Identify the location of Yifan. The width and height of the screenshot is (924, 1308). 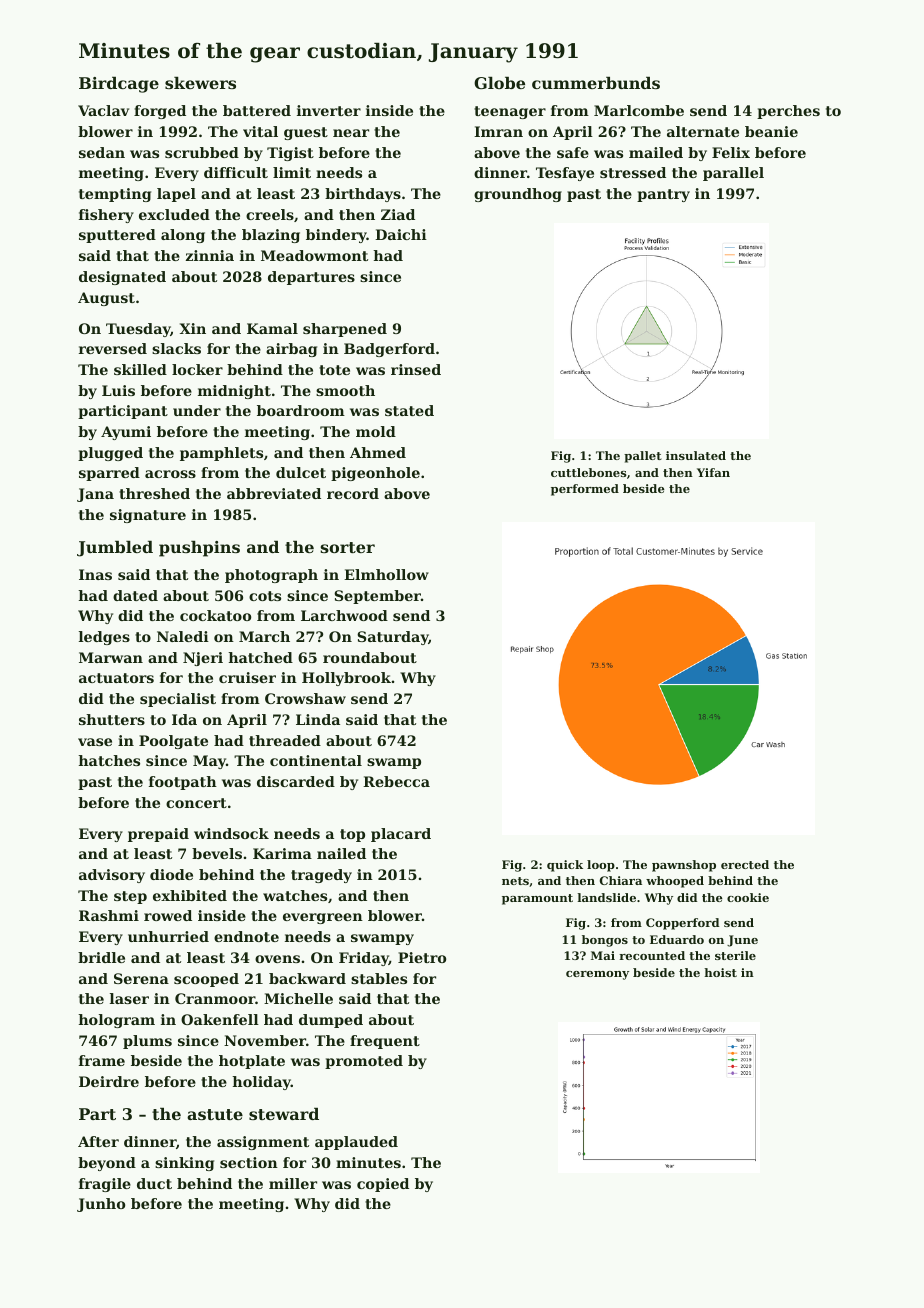
(713, 472).
